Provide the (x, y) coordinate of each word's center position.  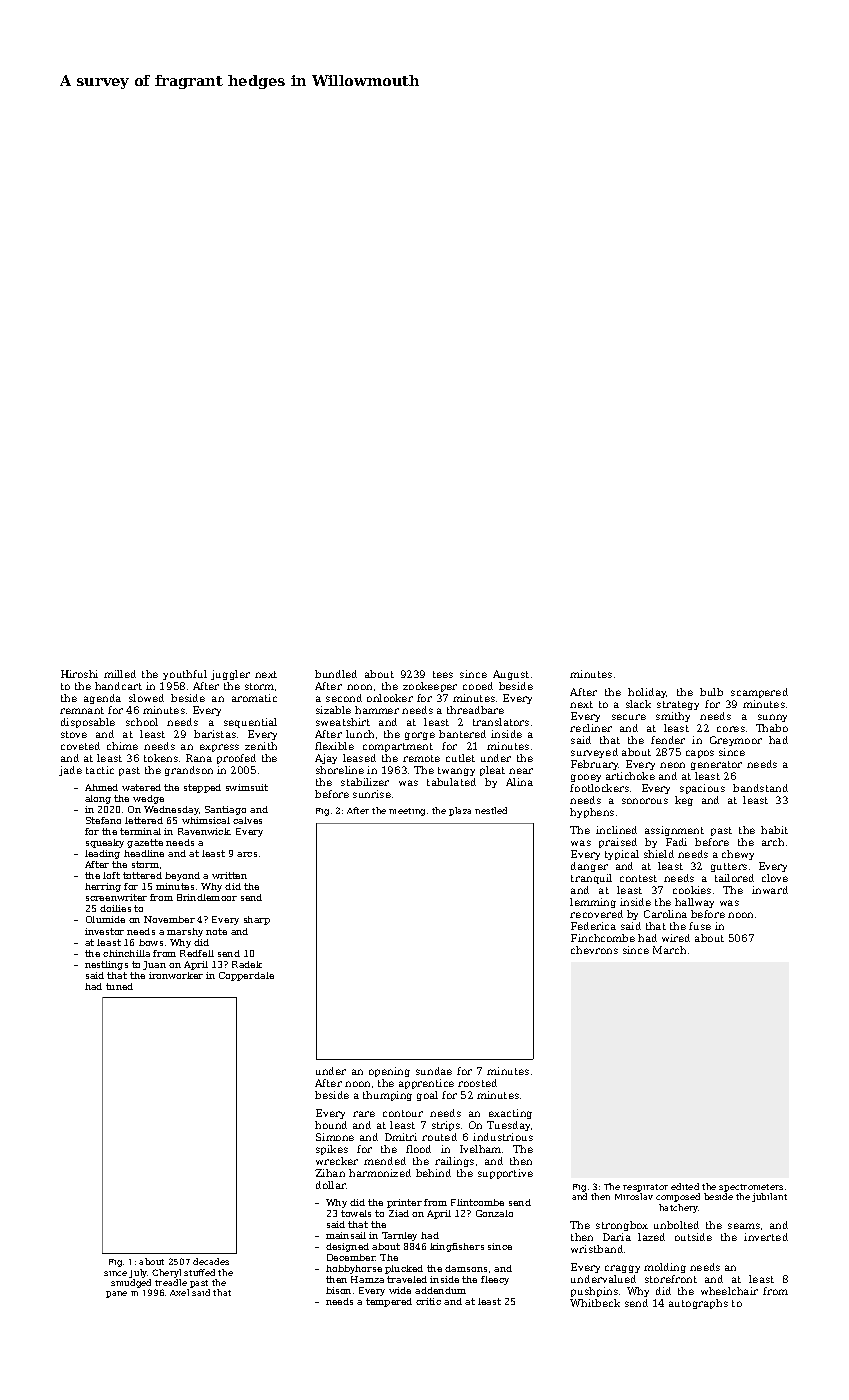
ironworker (176, 975)
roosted (477, 1083)
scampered (759, 693)
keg (684, 801)
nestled (491, 810)
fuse (700, 926)
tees (443, 674)
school (142, 722)
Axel (179, 1292)
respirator (645, 1188)
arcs (247, 854)
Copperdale (246, 976)
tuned (119, 986)
